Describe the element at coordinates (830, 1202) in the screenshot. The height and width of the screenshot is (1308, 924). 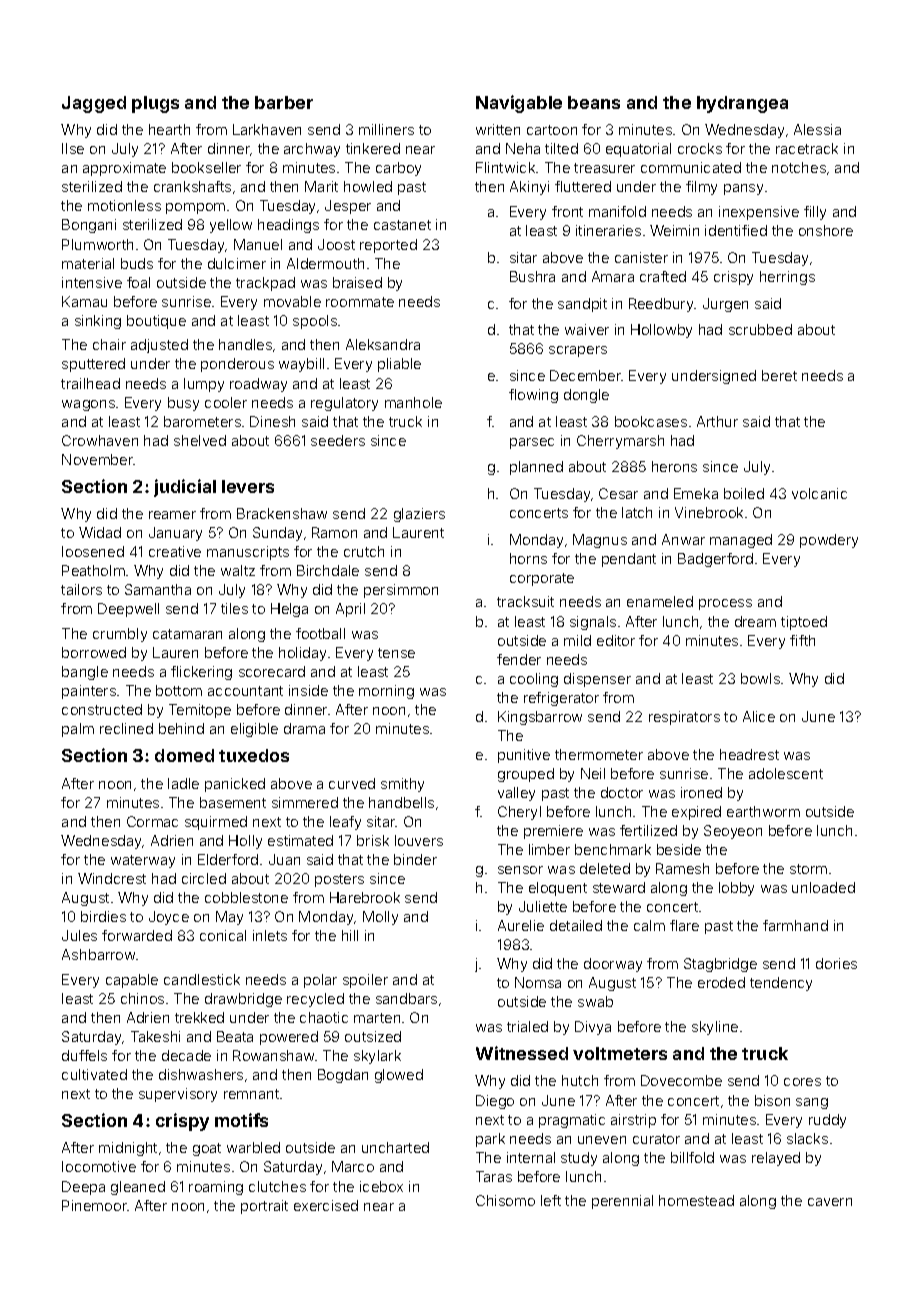
I see `cavern` at that location.
